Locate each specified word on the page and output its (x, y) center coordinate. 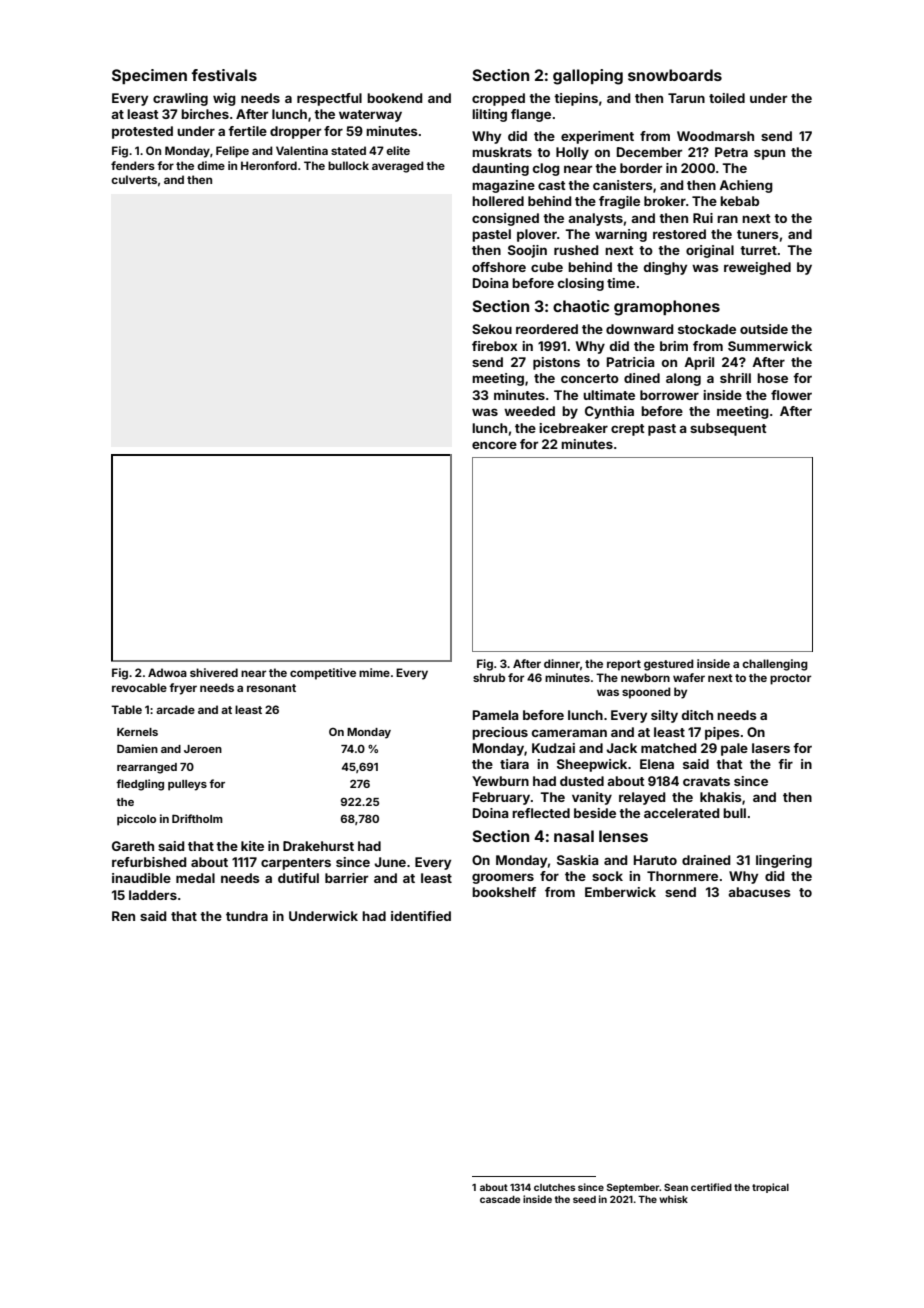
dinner (562, 663)
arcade (175, 709)
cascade (500, 1199)
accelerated (682, 813)
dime (211, 165)
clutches (554, 1187)
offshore (499, 267)
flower (791, 395)
